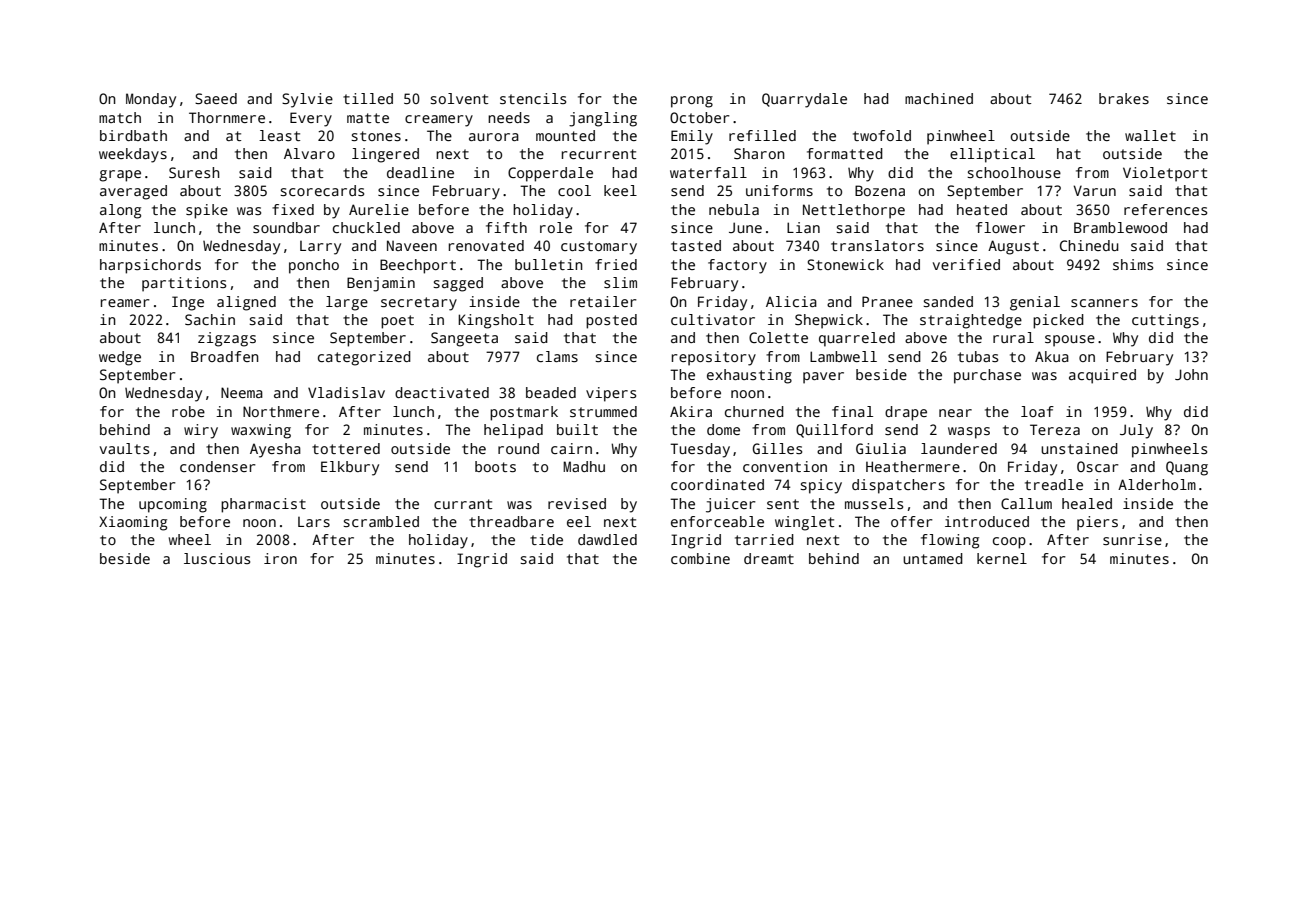  I want to click on Gilles, so click(777, 448).
